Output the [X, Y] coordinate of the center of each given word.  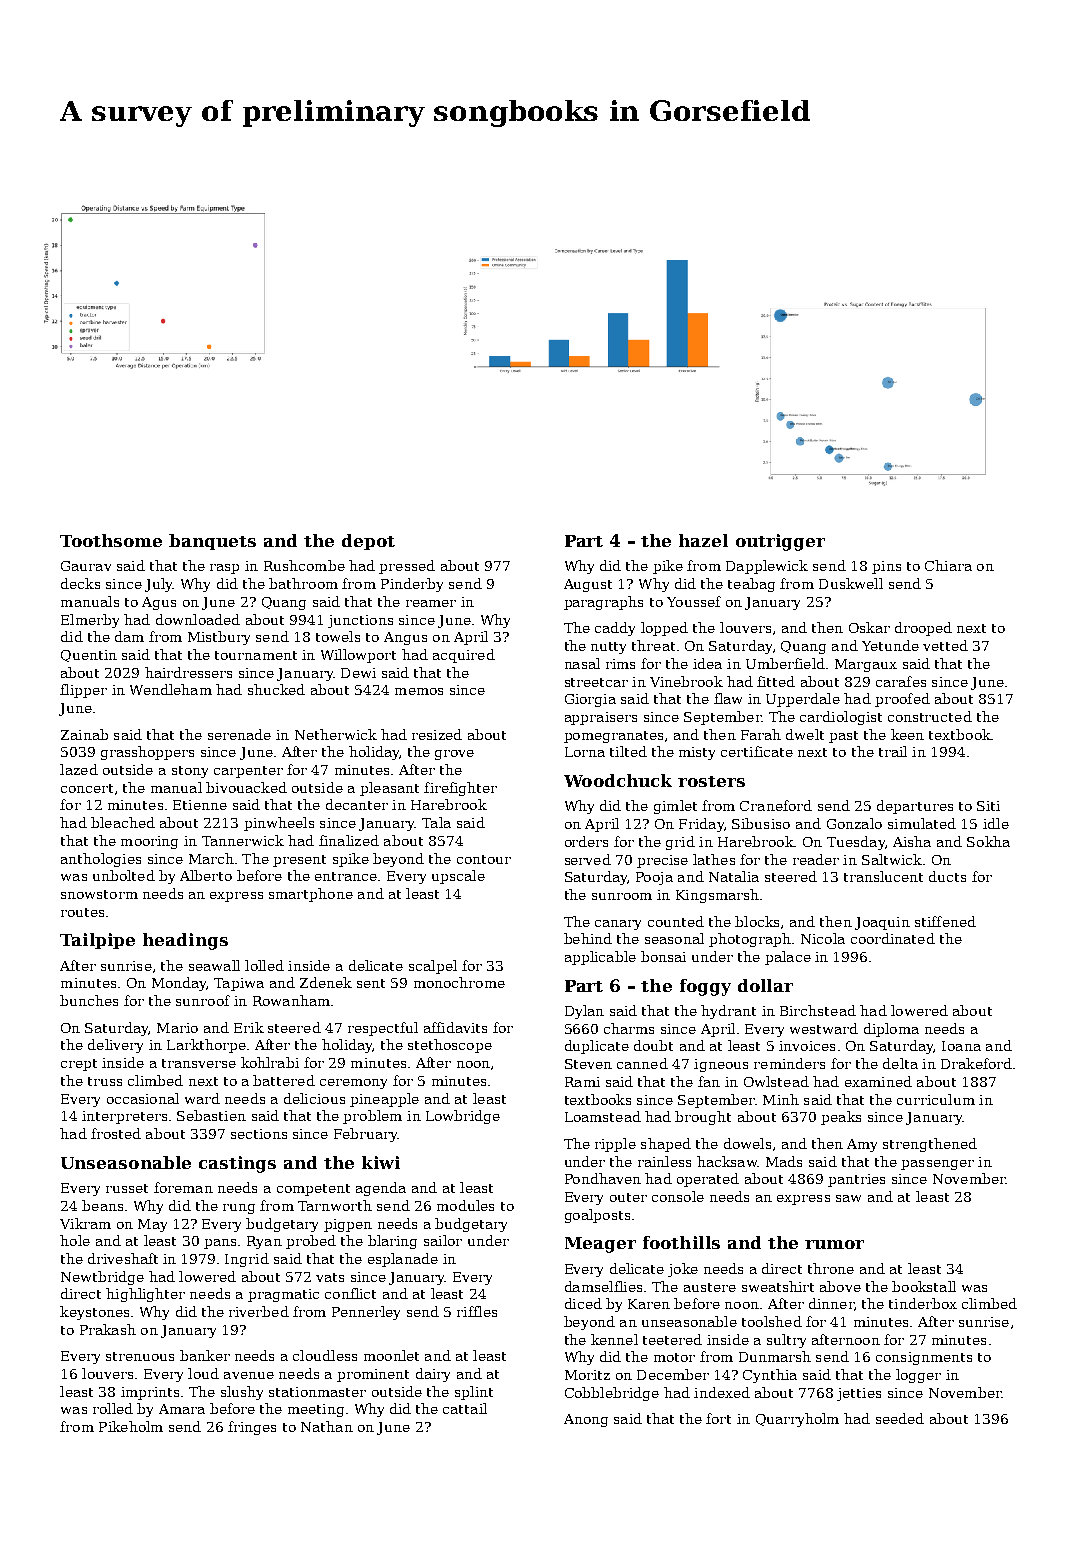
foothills [681, 1242]
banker [205, 1355]
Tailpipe [97, 941]
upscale [458, 877]
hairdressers [188, 672]
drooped [923, 629]
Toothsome [111, 540]
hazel [703, 540]
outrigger [780, 542]
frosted [116, 1133]
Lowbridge [463, 1117]
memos [419, 691]
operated [708, 1180]
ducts [947, 876]
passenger [937, 1165]
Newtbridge [102, 1278]
